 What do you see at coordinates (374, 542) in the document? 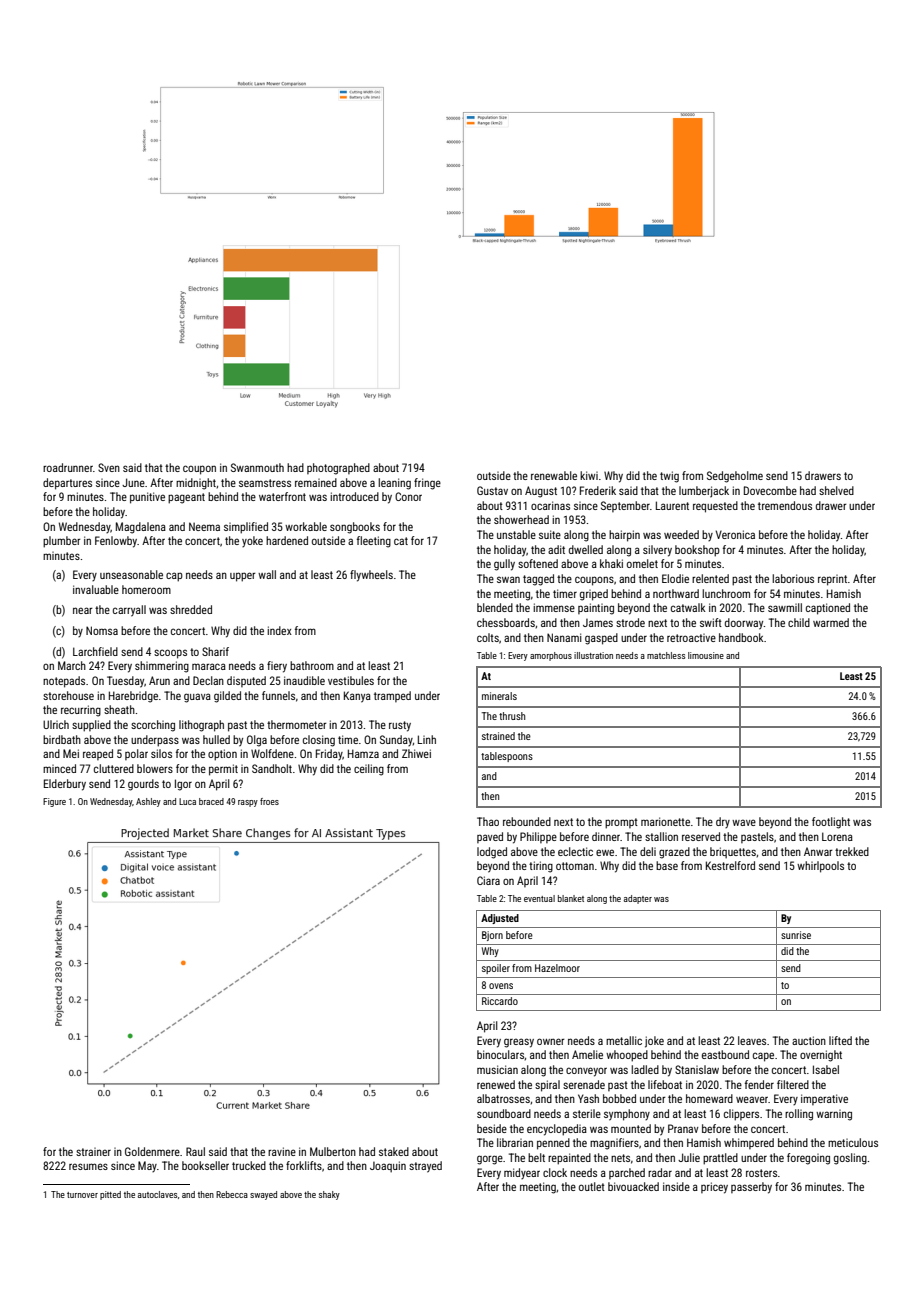
I see `fleeting` at bounding box center [374, 542].
